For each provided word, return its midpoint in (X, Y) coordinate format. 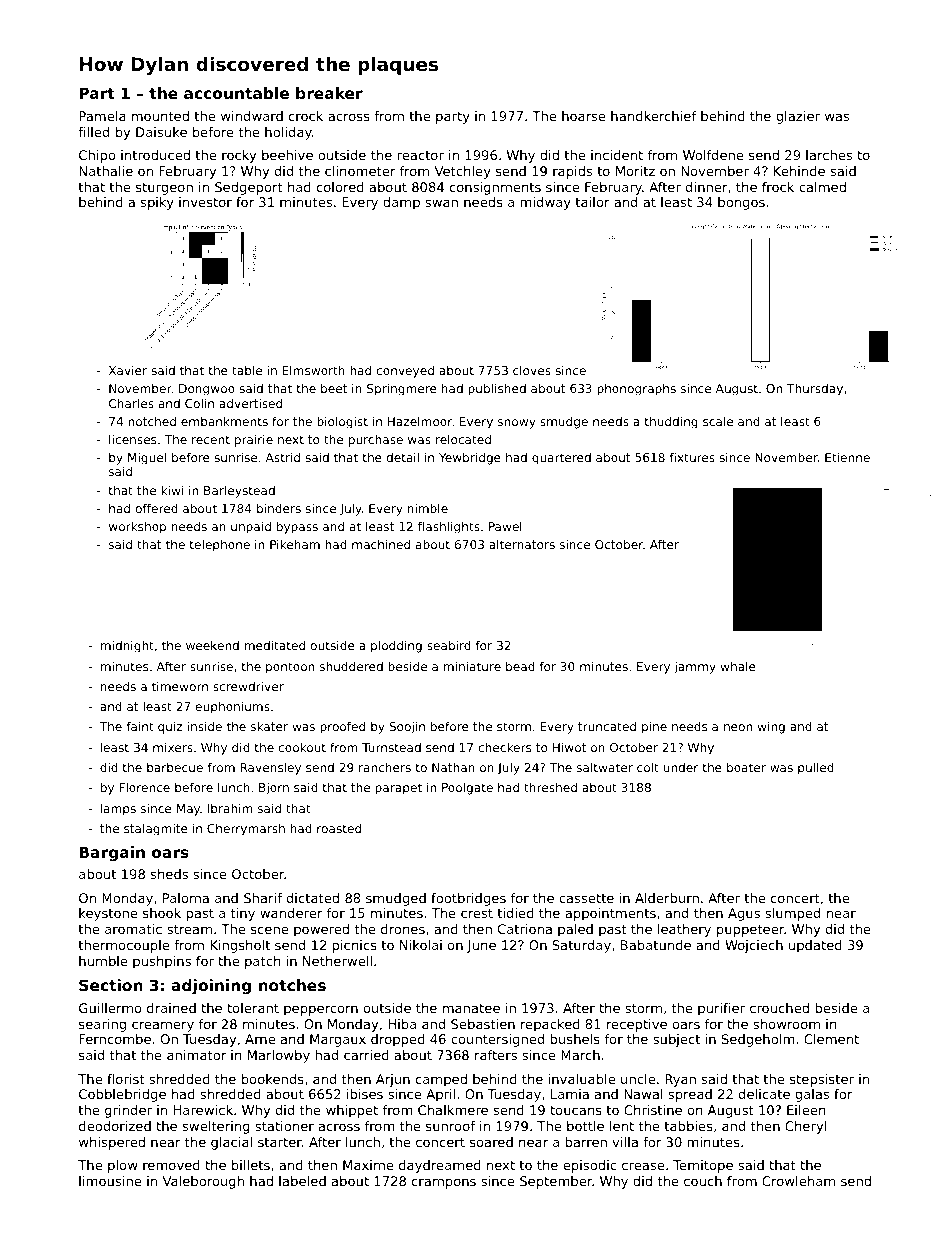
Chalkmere (453, 1110)
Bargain (112, 854)
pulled (816, 769)
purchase (376, 441)
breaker (329, 93)
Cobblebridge (122, 1095)
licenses (132, 439)
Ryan (680, 1080)
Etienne (847, 457)
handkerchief (654, 116)
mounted (160, 116)
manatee (471, 1008)
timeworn (180, 686)
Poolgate (467, 789)
